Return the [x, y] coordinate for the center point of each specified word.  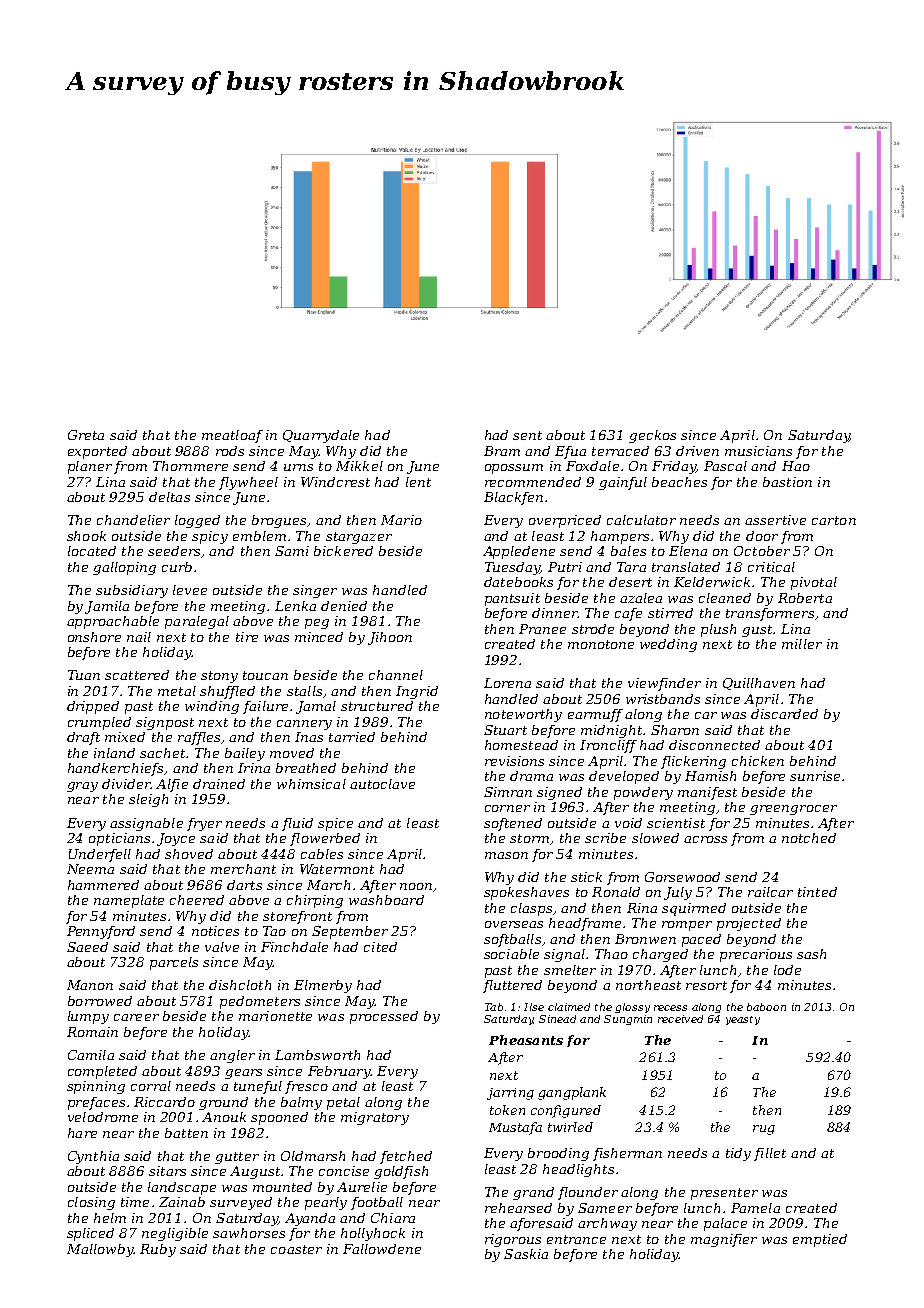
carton [834, 520]
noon [416, 886]
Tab [494, 1007]
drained [219, 784]
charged [660, 955]
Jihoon [390, 638]
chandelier [133, 520]
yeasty [743, 1020]
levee [190, 590]
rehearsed [518, 1208]
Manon [90, 985]
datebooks [518, 582]
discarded [784, 714]
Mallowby [100, 1250]
